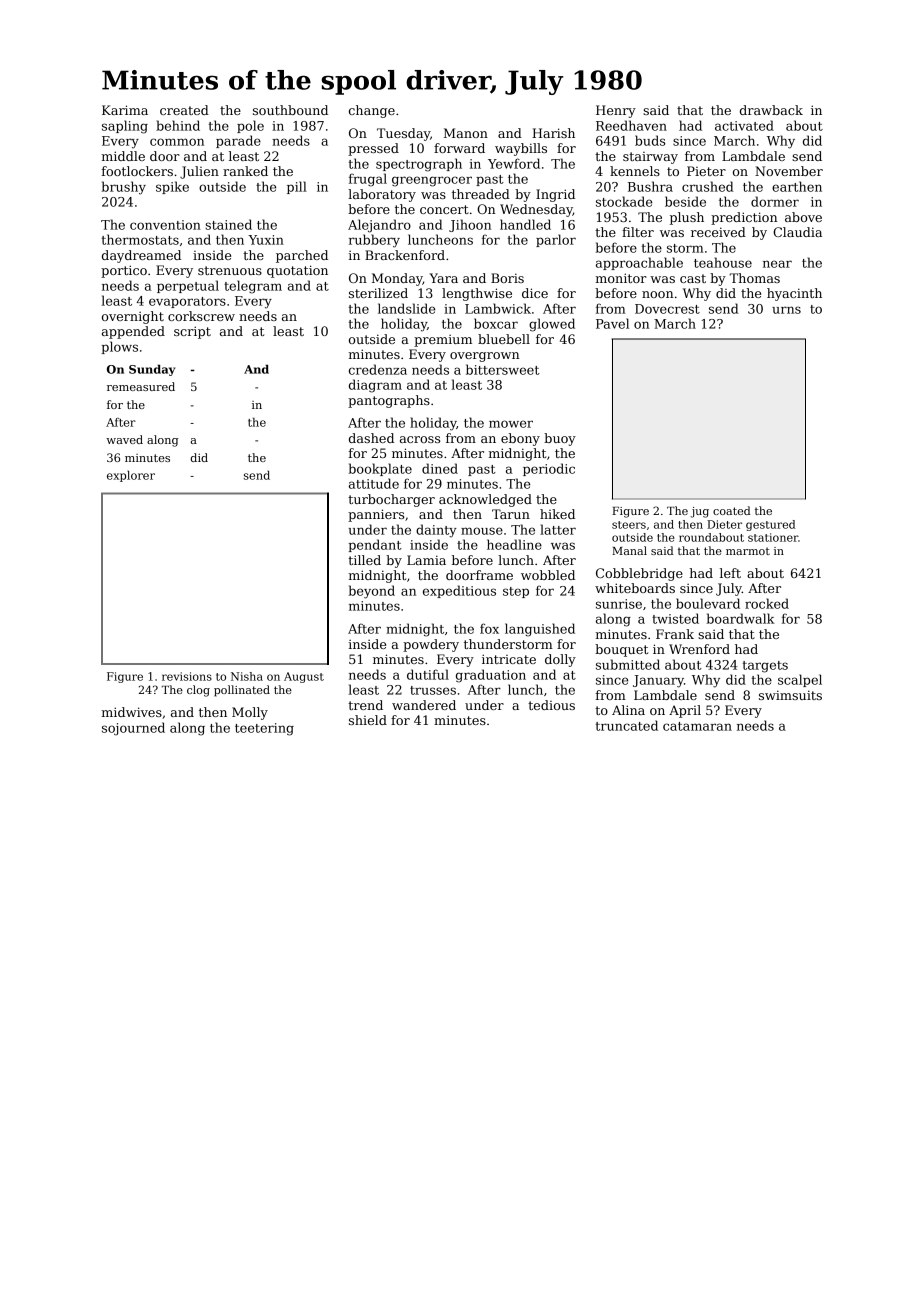 This image has width=924, height=1308. I want to click on Henry, so click(616, 111).
